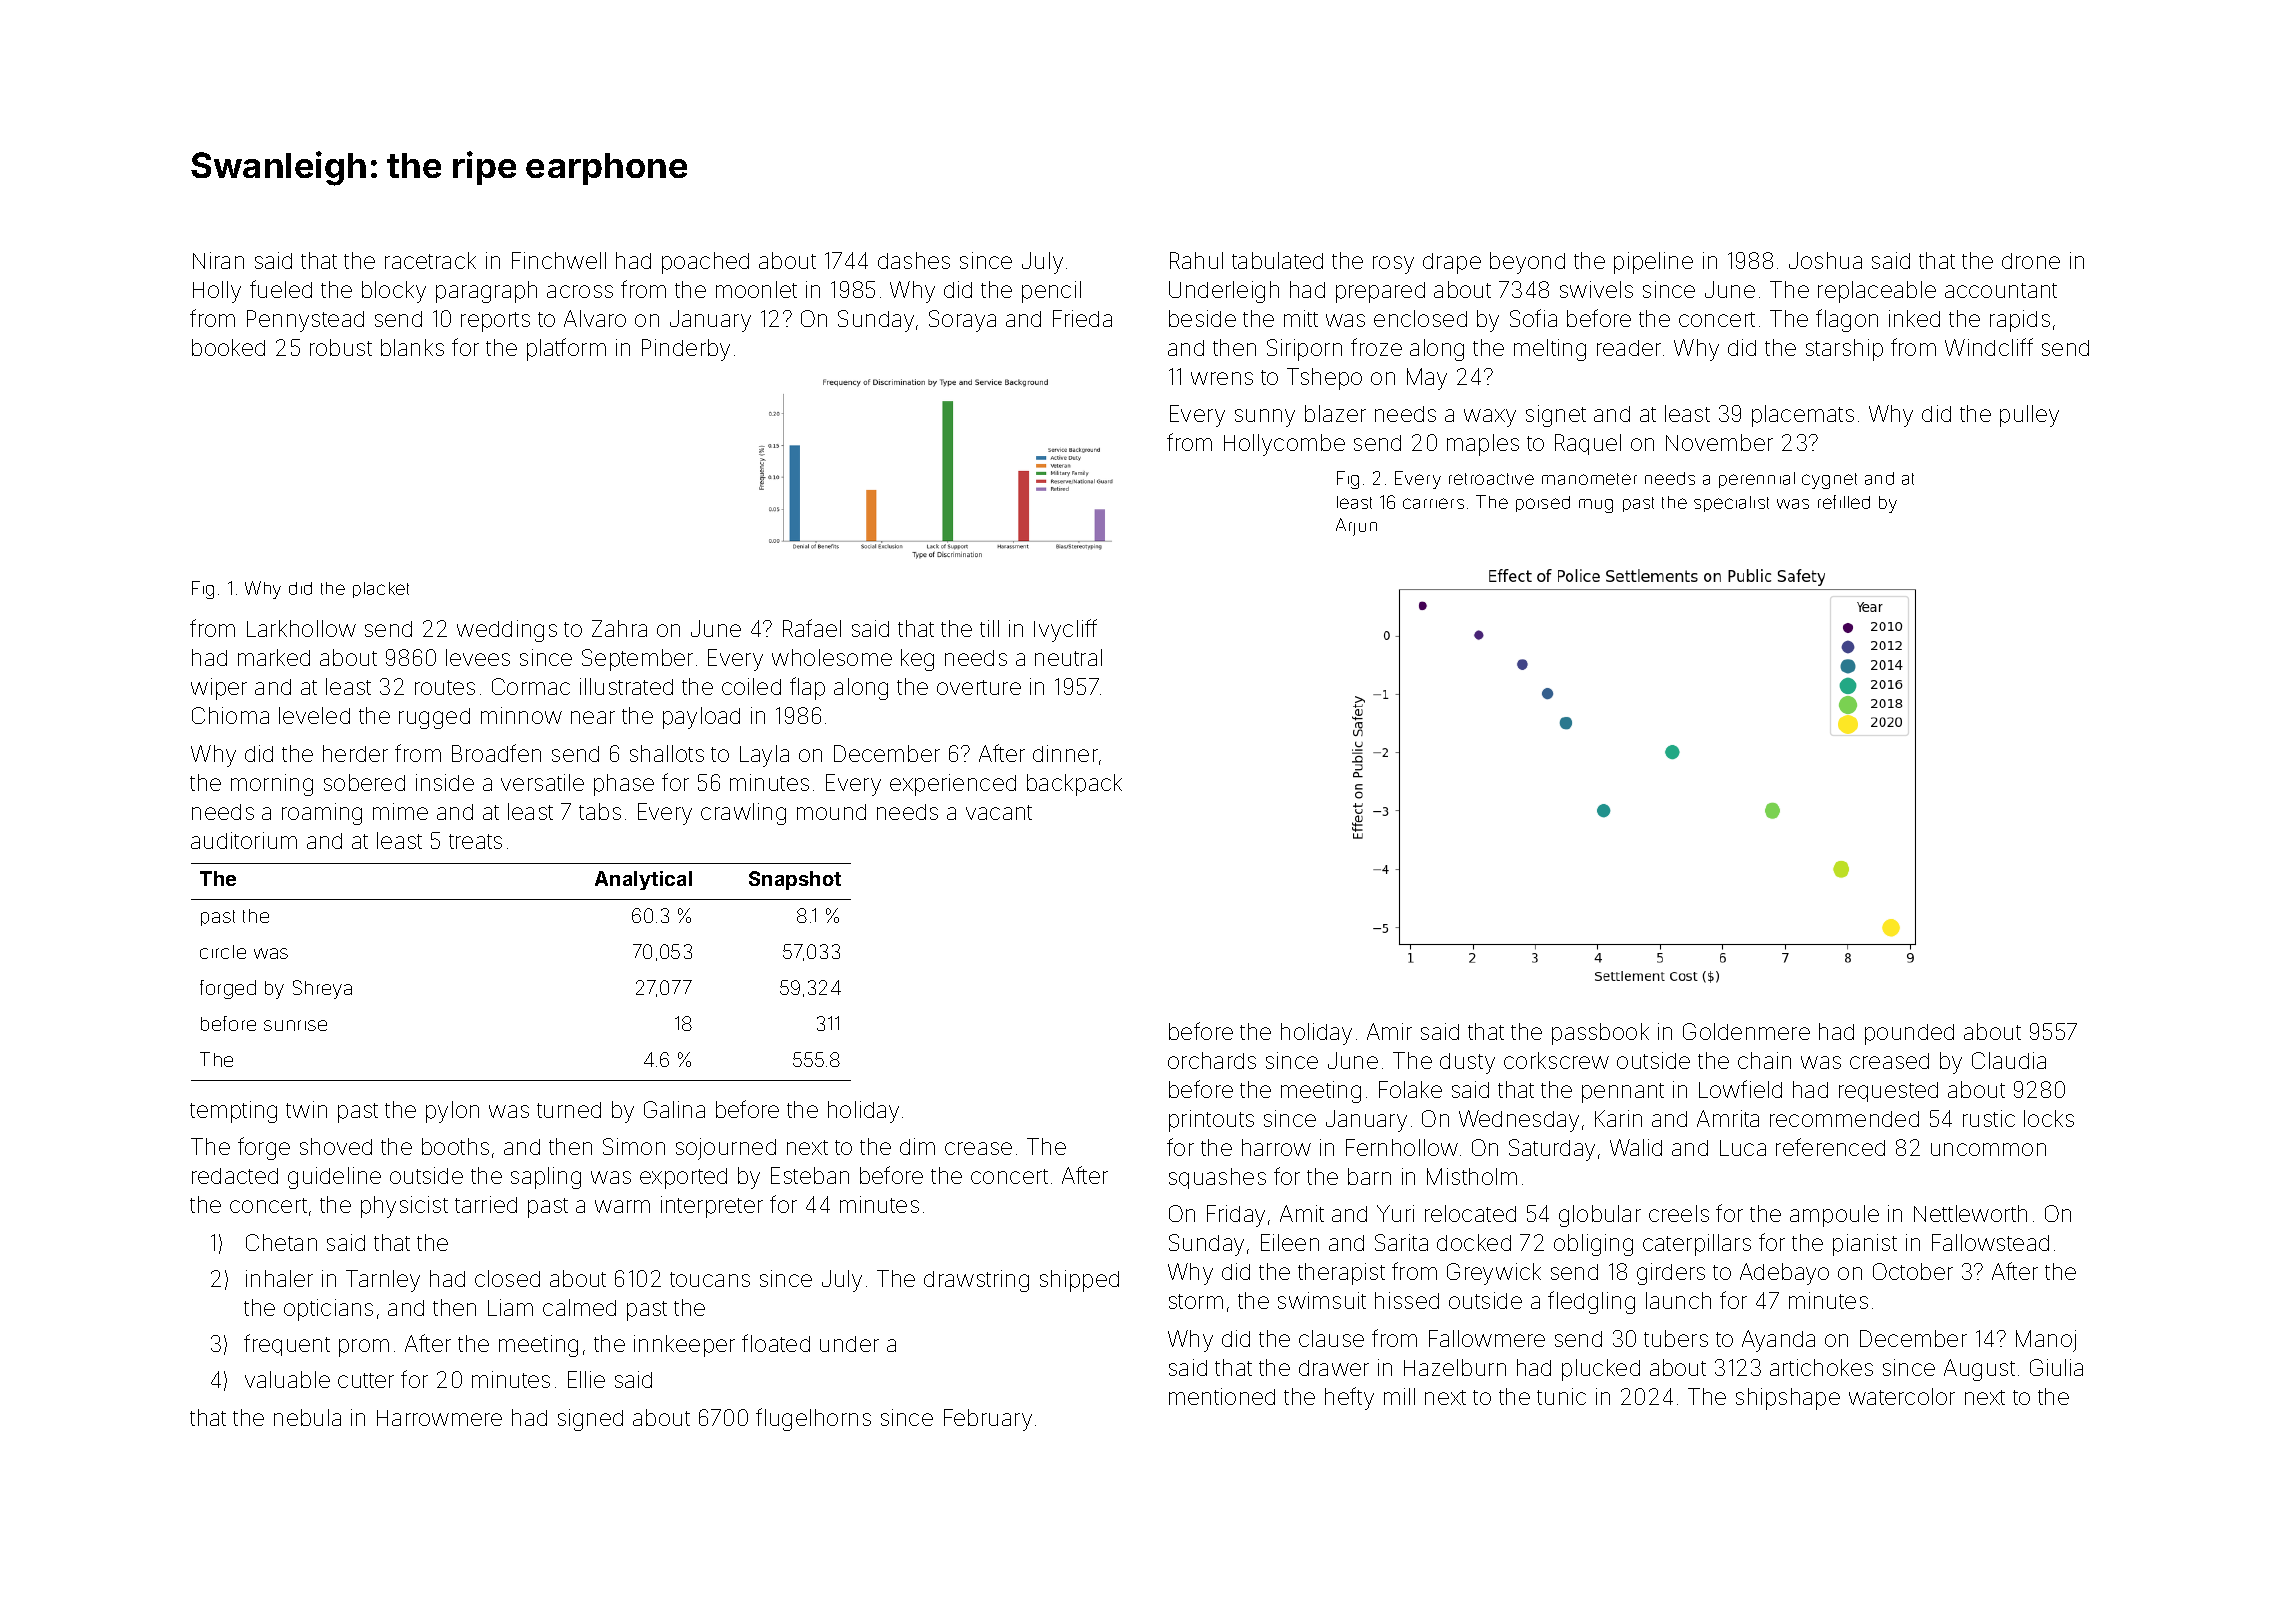 The width and height of the document is (2292, 1620). What do you see at coordinates (400, 811) in the document?
I see `mime` at bounding box center [400, 811].
